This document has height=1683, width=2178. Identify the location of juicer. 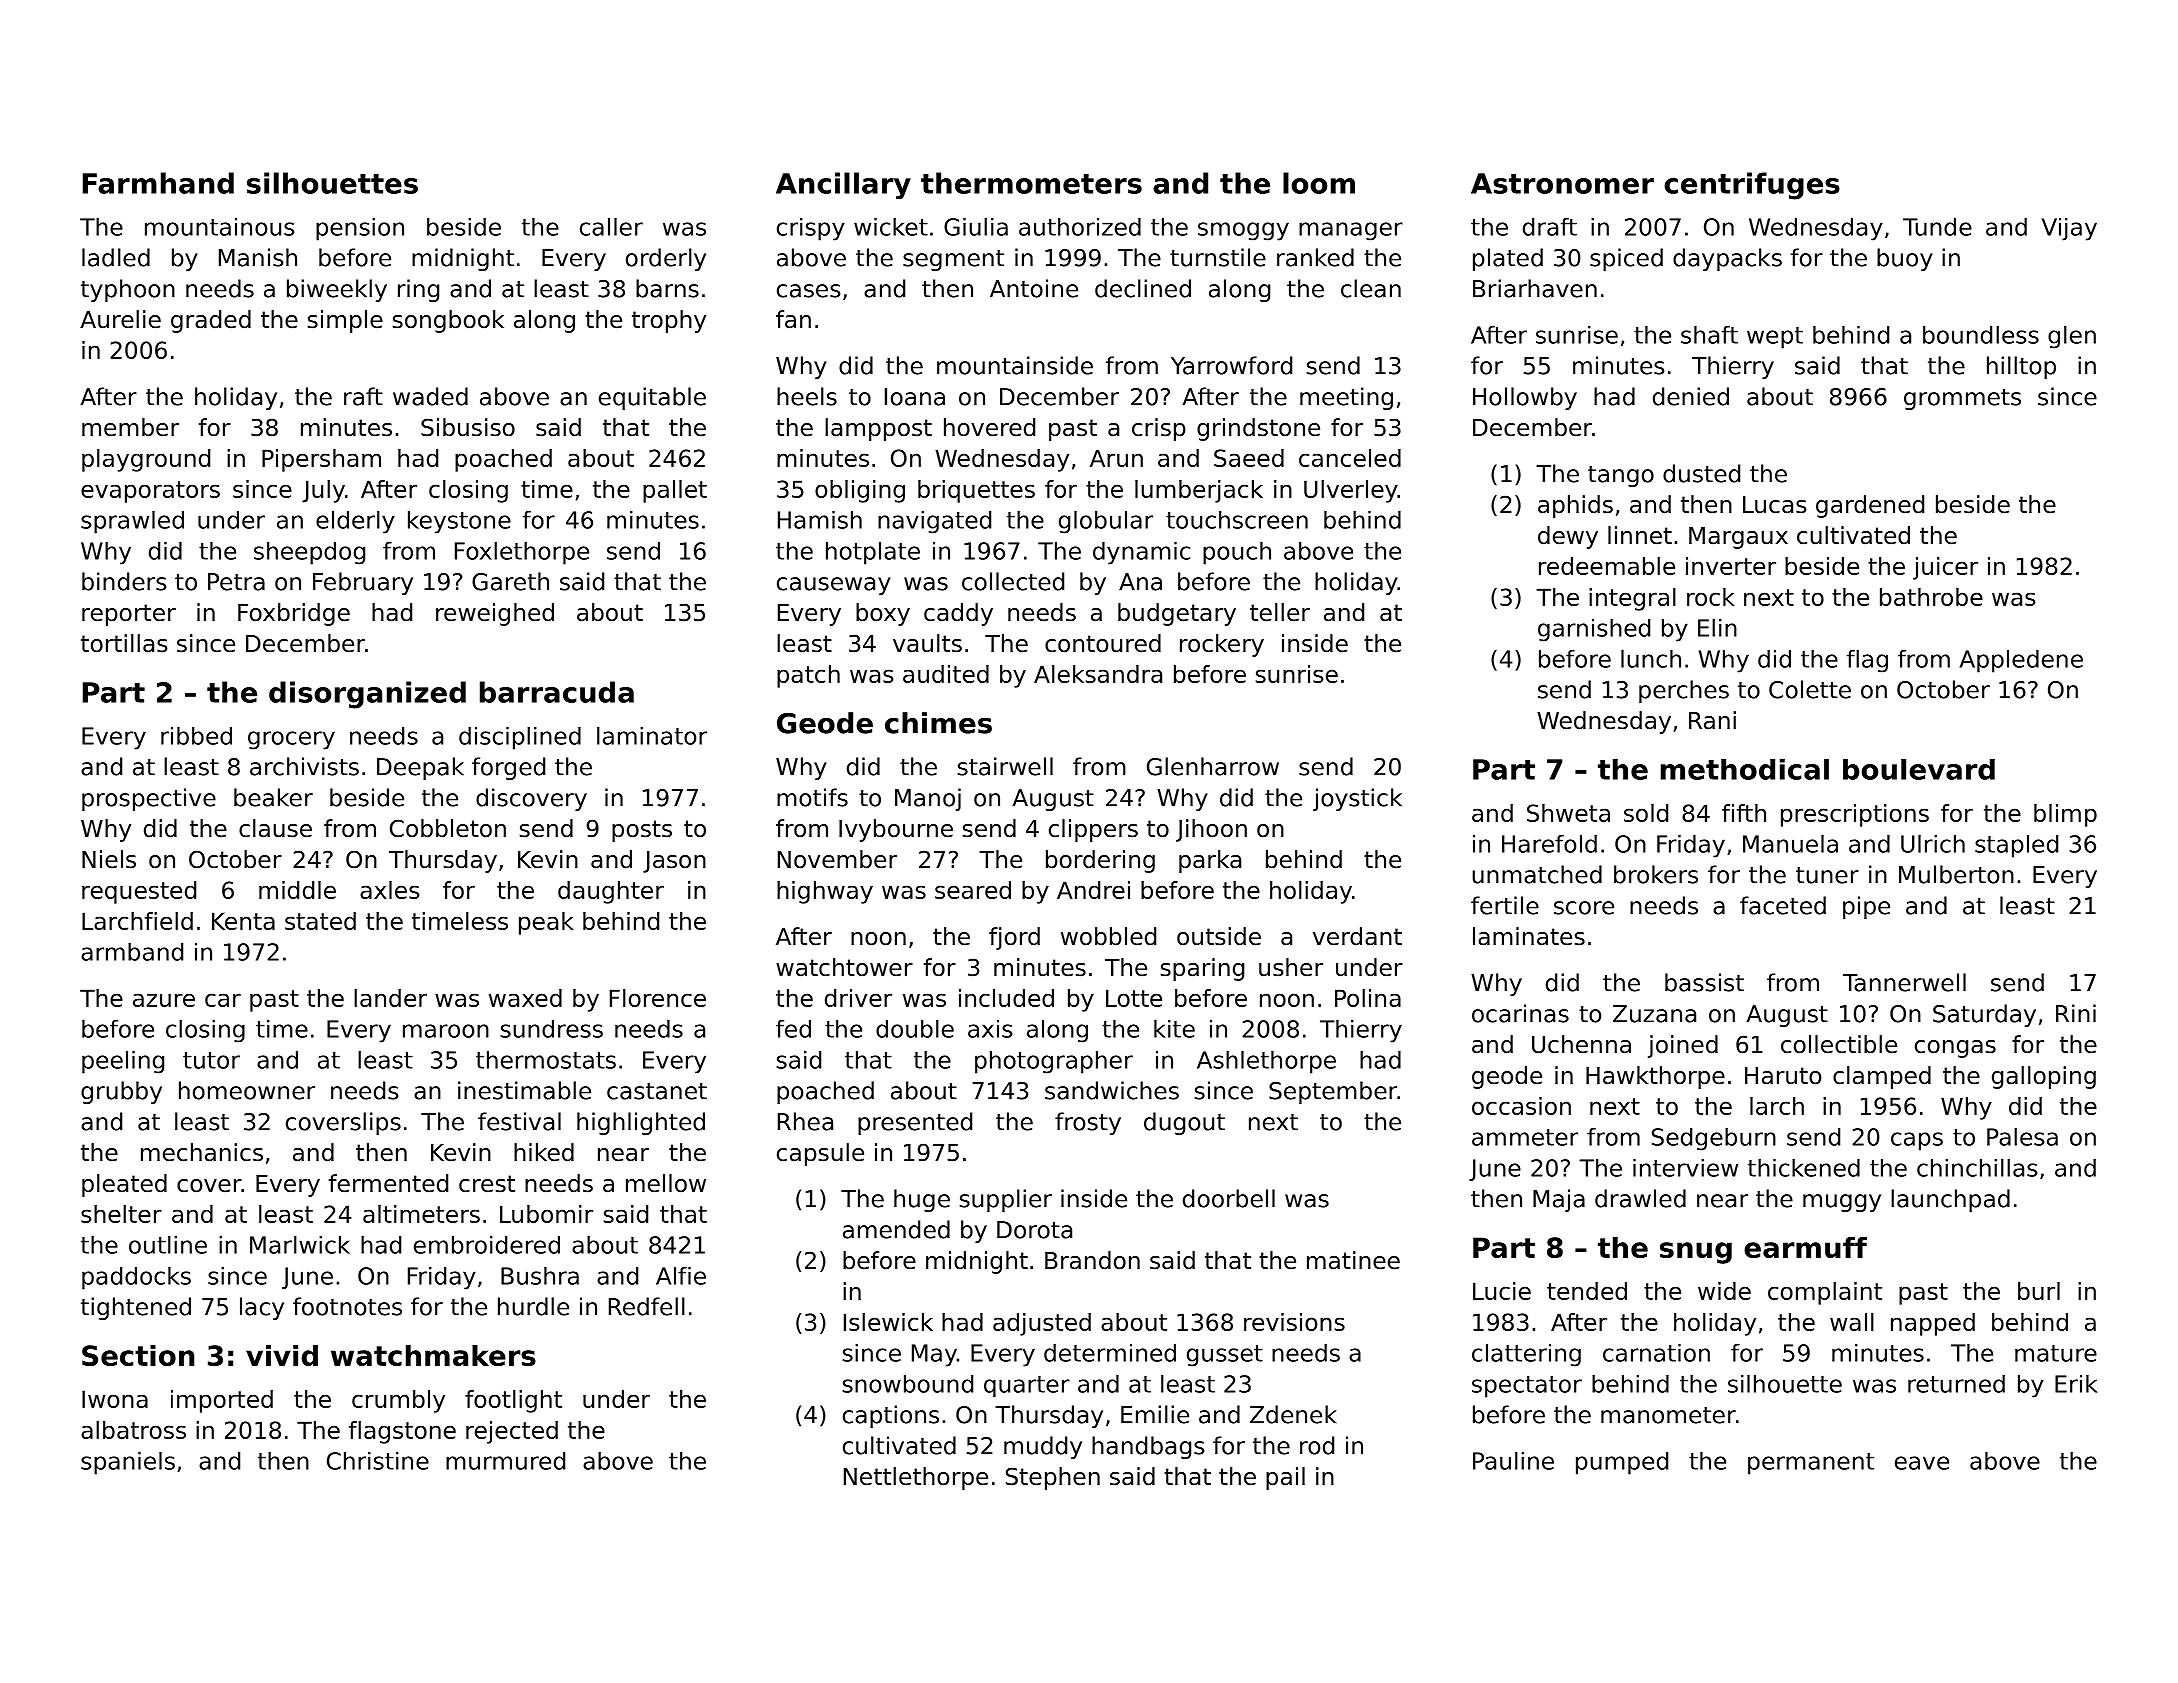
(1945, 568).
